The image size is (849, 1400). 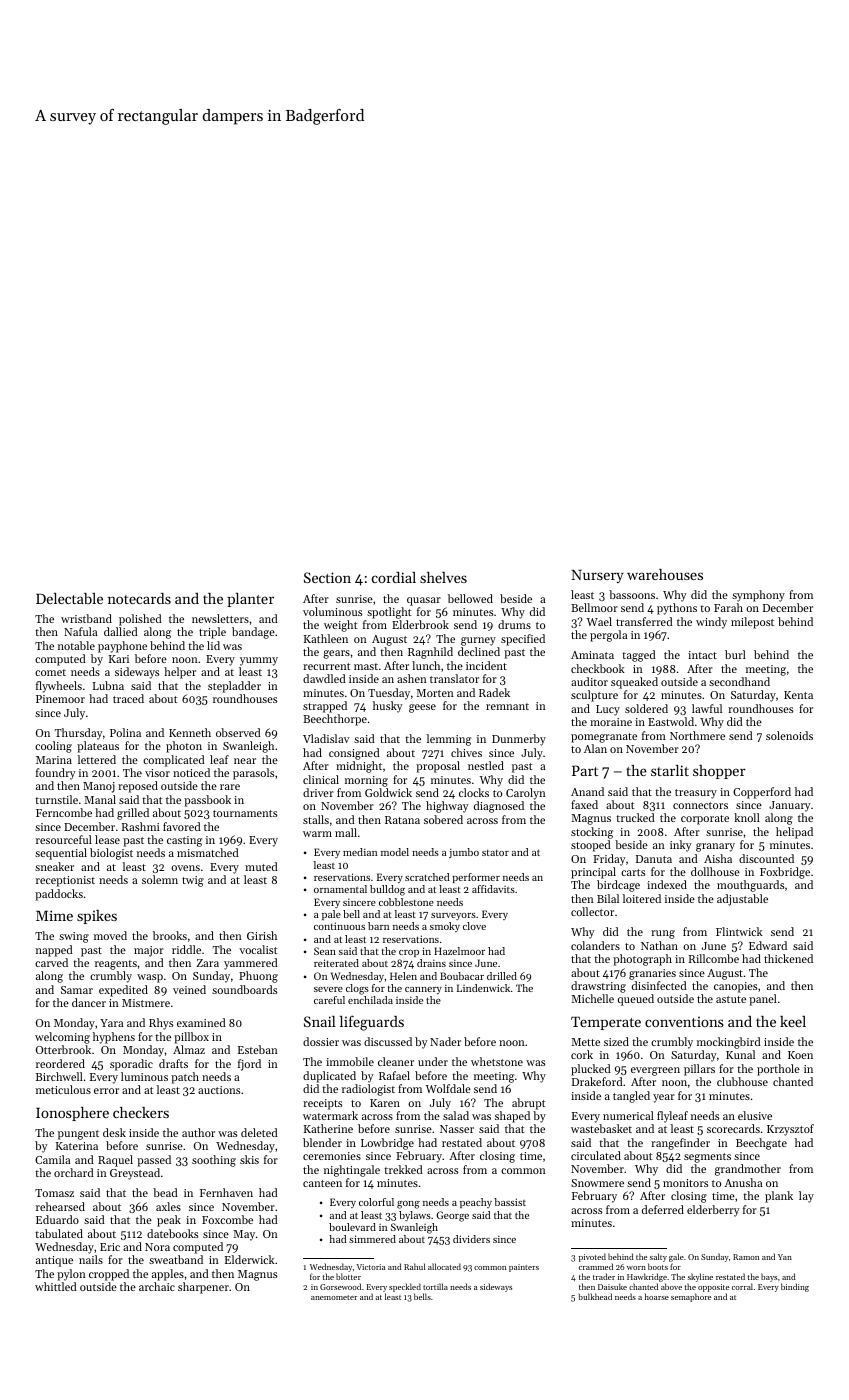 I want to click on spotlight, so click(x=389, y=613).
